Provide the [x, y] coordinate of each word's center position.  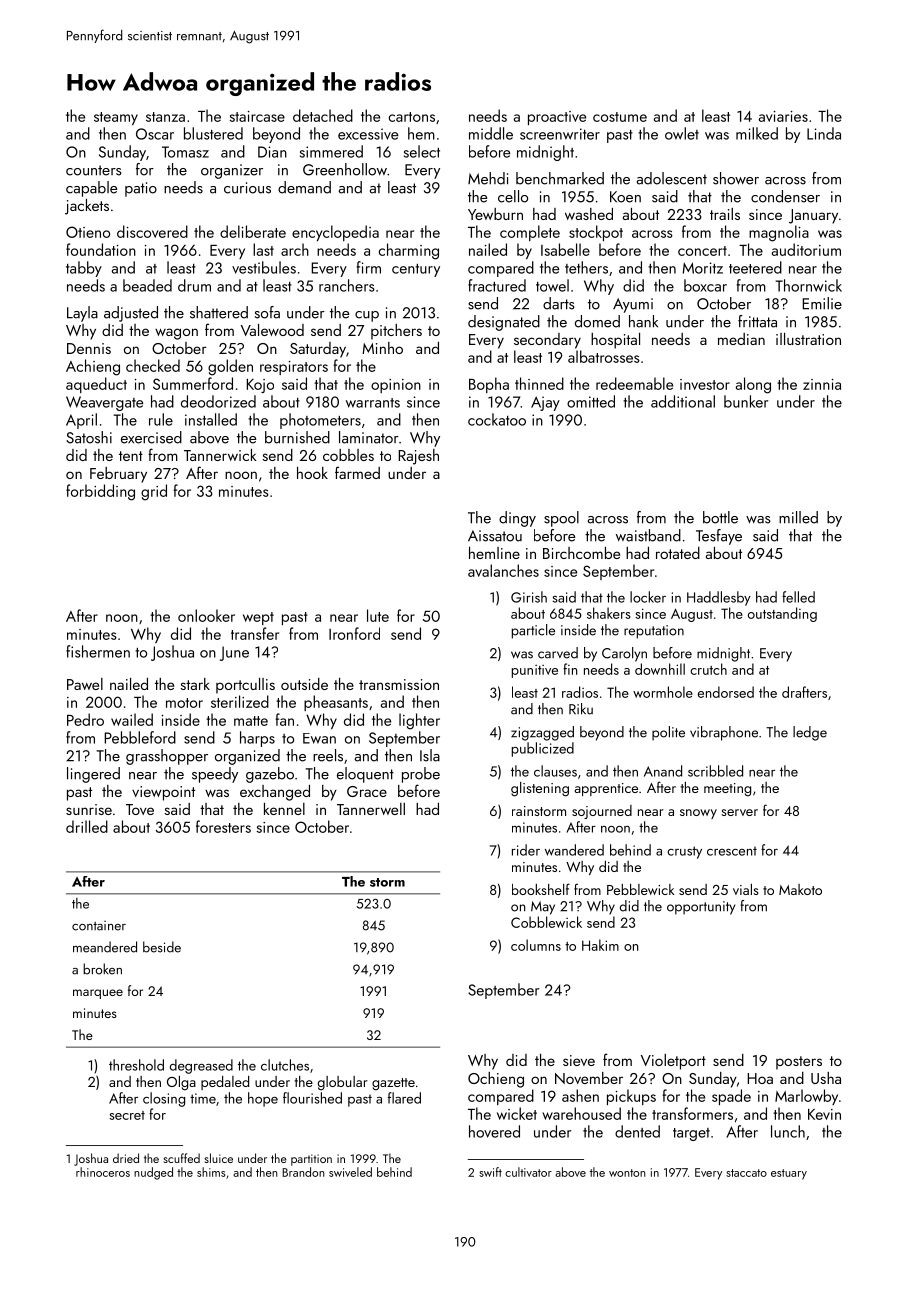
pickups [631, 1097]
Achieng [93, 367]
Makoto [800, 889]
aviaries [783, 116]
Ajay [545, 403]
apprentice [606, 789]
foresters [223, 826]
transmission [399, 684]
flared [404, 1098]
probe [421, 775]
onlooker [206, 615]
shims [211, 1172]
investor [705, 384]
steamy [116, 118]
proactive [557, 118]
